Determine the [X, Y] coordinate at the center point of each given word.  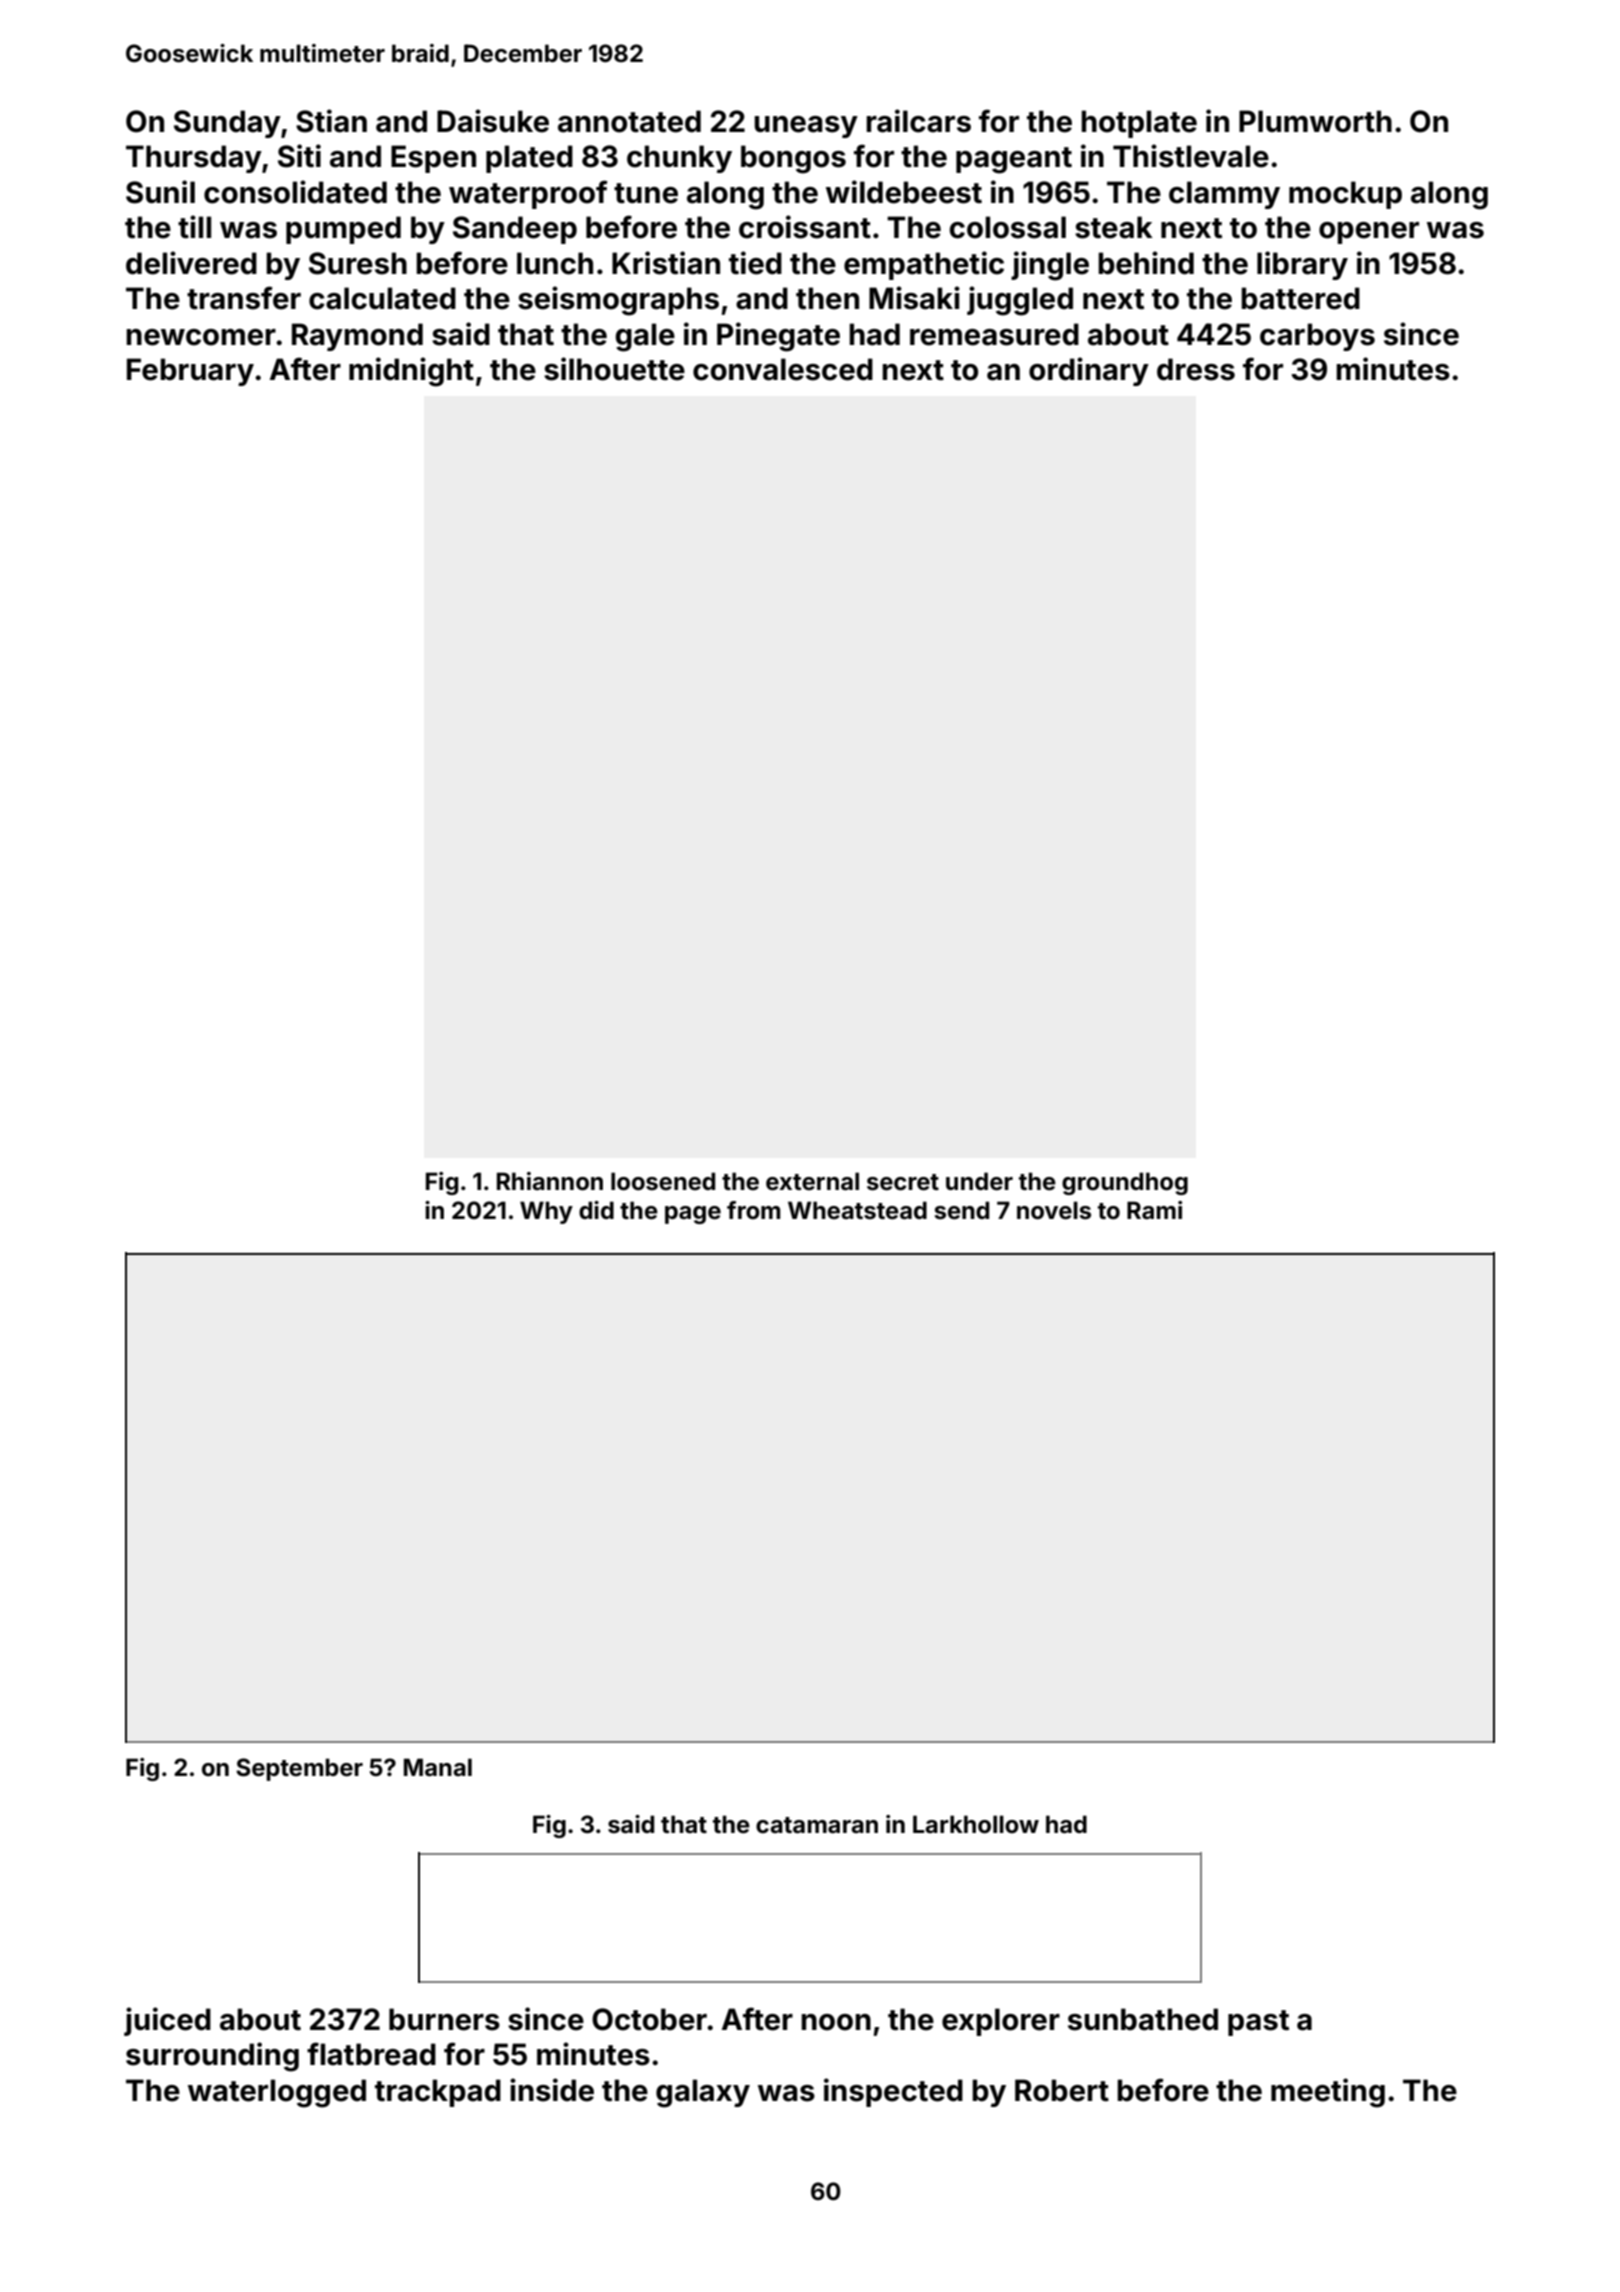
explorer [1001, 2022]
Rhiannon [550, 1181]
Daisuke [493, 121]
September [299, 1769]
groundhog [1125, 1183]
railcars [918, 121]
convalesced [783, 369]
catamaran [817, 1825]
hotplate [1139, 124]
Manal [438, 1767]
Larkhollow [976, 1824]
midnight [411, 372]
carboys [1317, 337]
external [812, 1181]
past [1258, 2023]
